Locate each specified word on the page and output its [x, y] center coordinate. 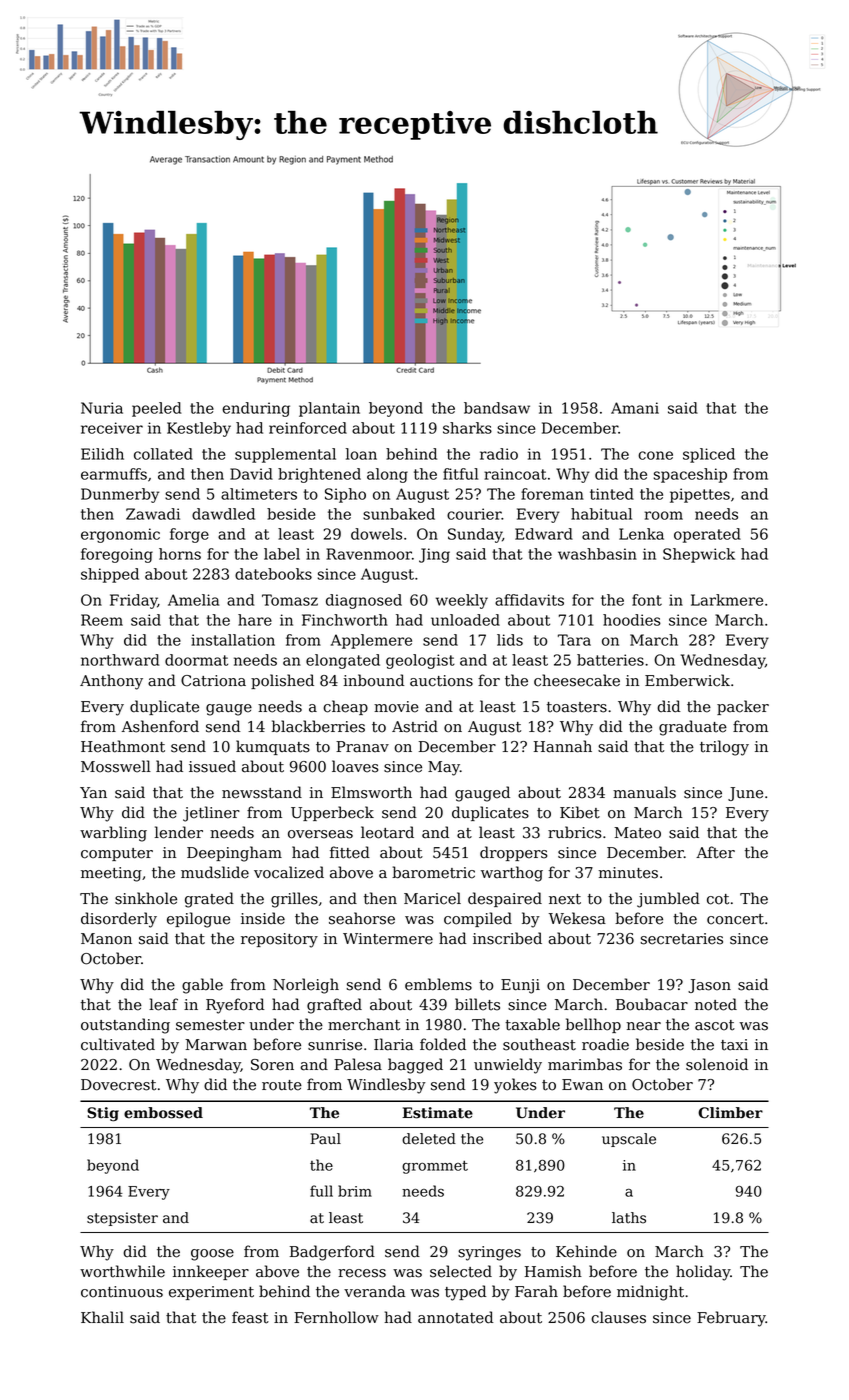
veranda [374, 1291]
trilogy [724, 748]
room [664, 515]
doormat [196, 660]
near [644, 1026]
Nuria [102, 408]
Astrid [415, 726]
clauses [618, 1317]
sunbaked [399, 514]
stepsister [122, 1219]
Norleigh [306, 986]
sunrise [335, 1045]
